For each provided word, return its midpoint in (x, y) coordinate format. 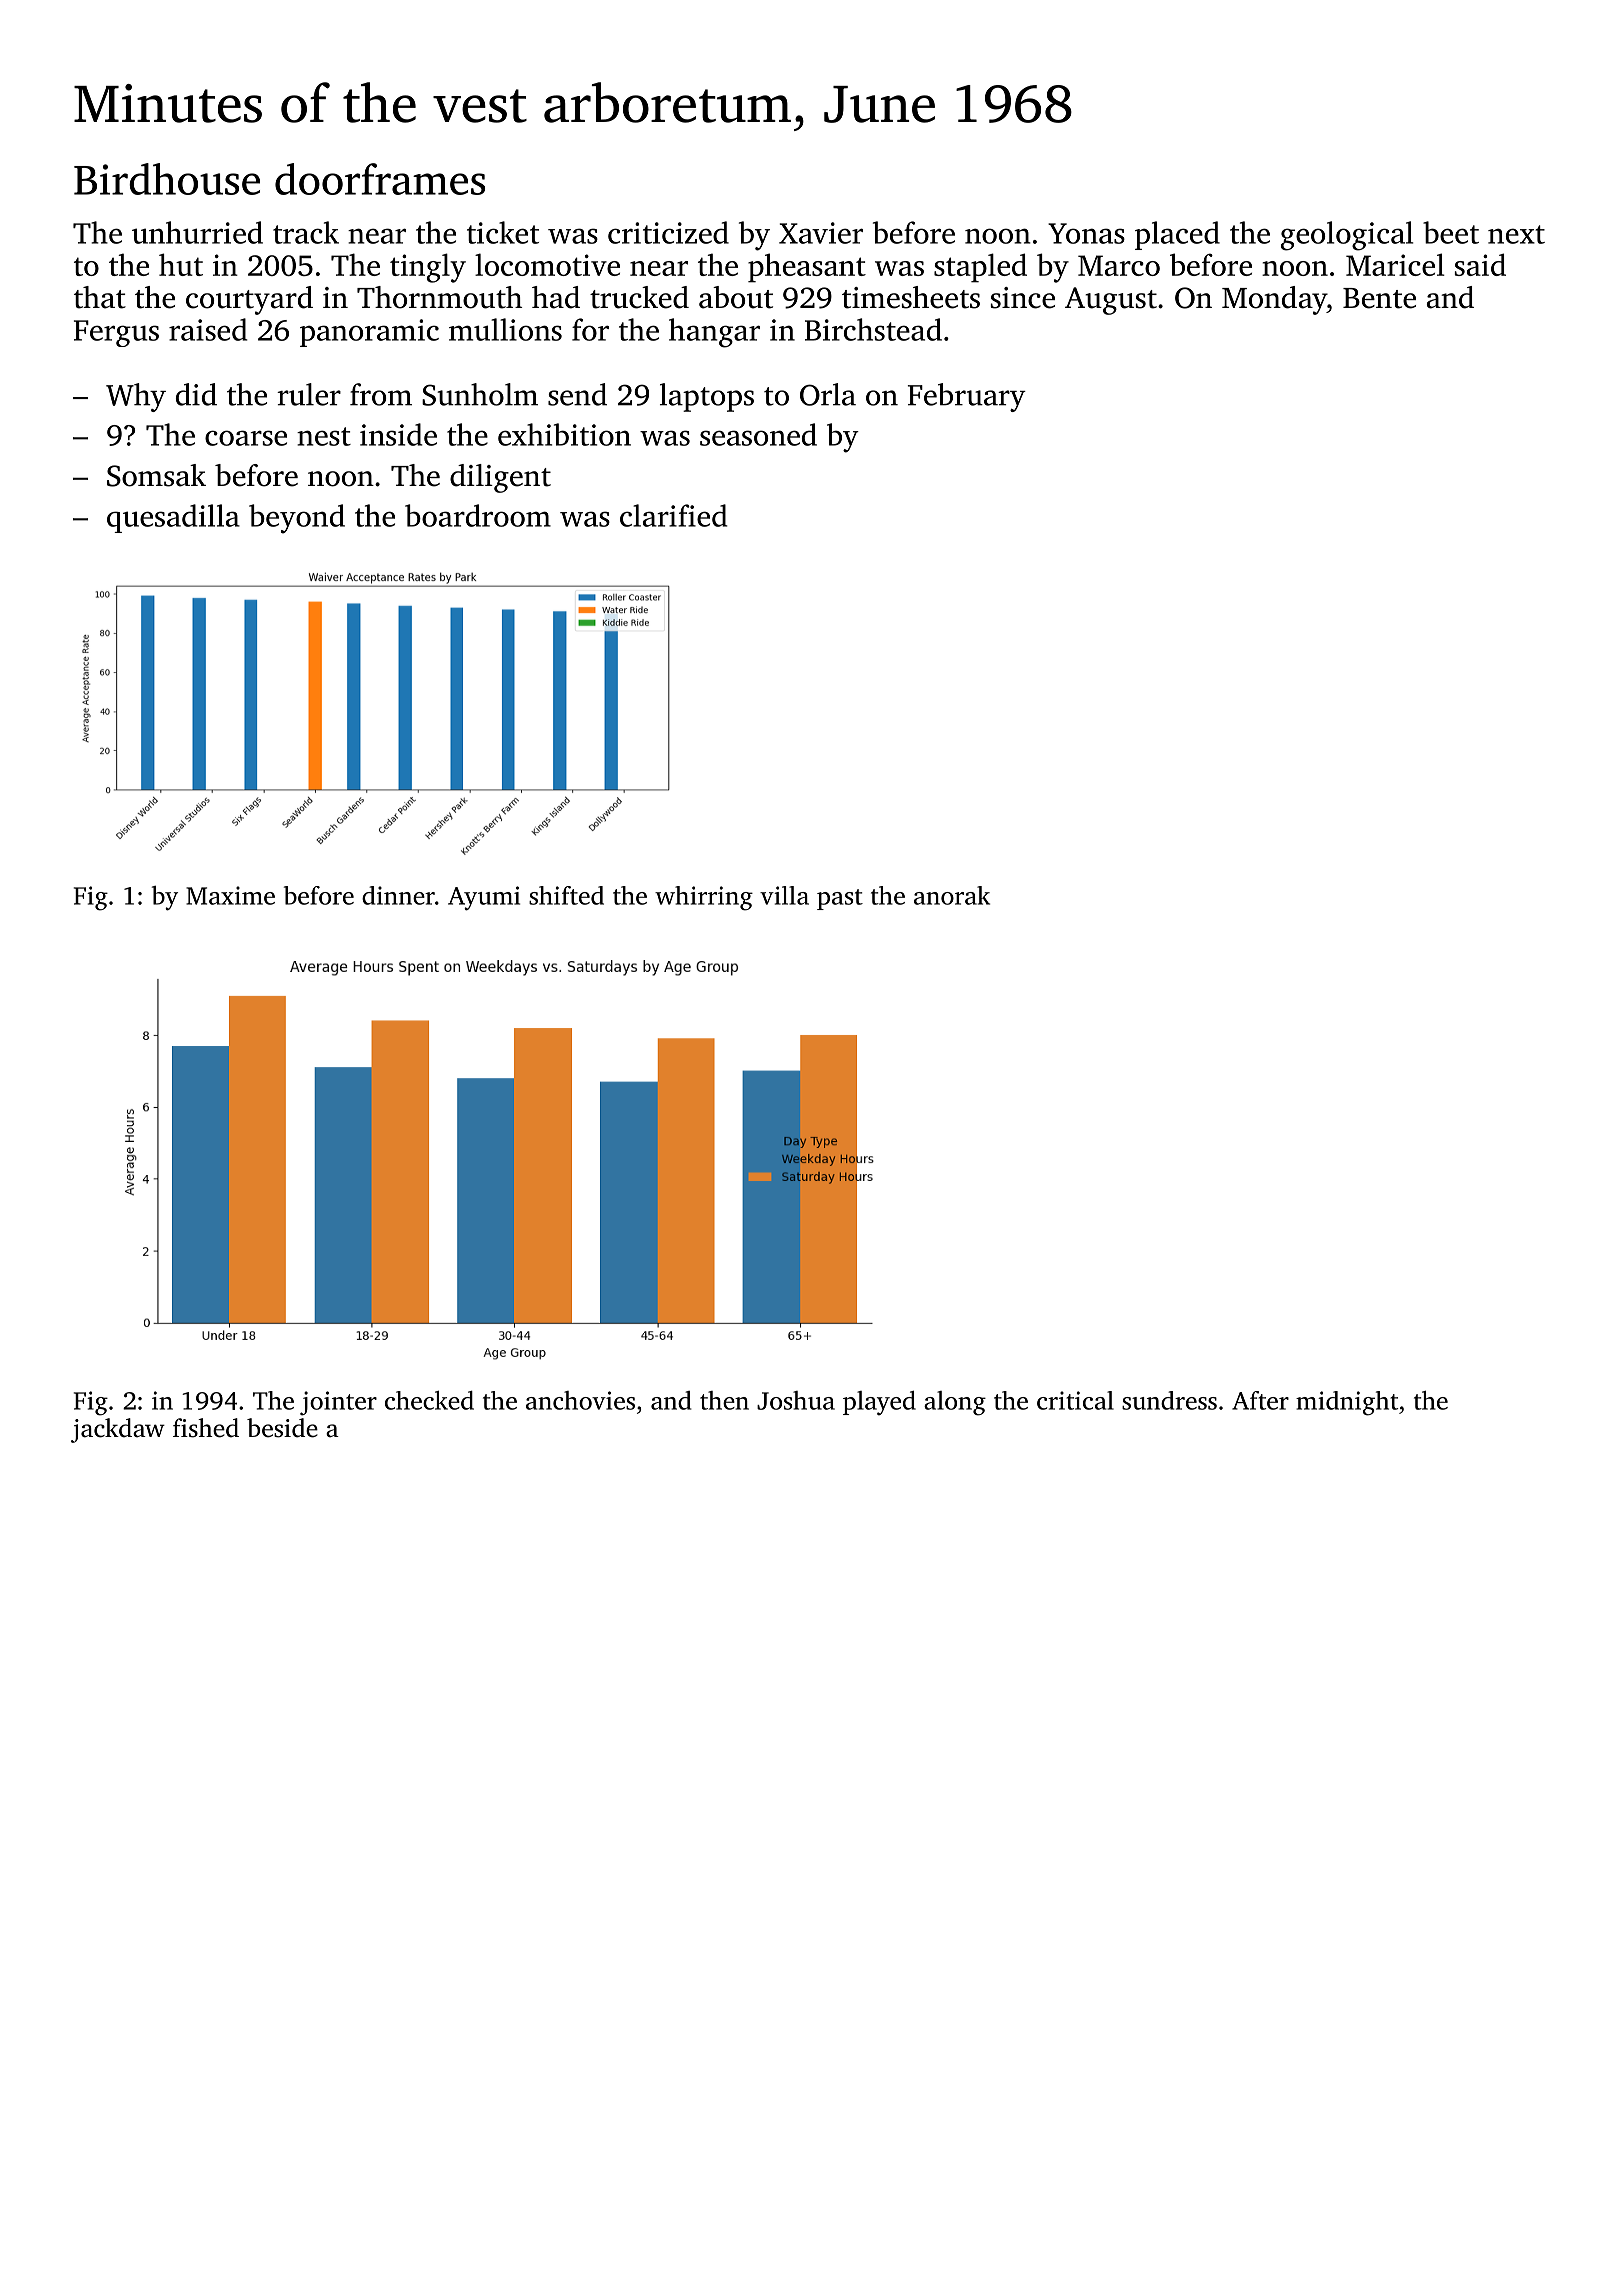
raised (208, 329)
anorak (952, 895)
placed (1177, 235)
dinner (398, 895)
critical (1075, 1400)
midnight (1347, 1403)
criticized (668, 232)
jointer (338, 1403)
